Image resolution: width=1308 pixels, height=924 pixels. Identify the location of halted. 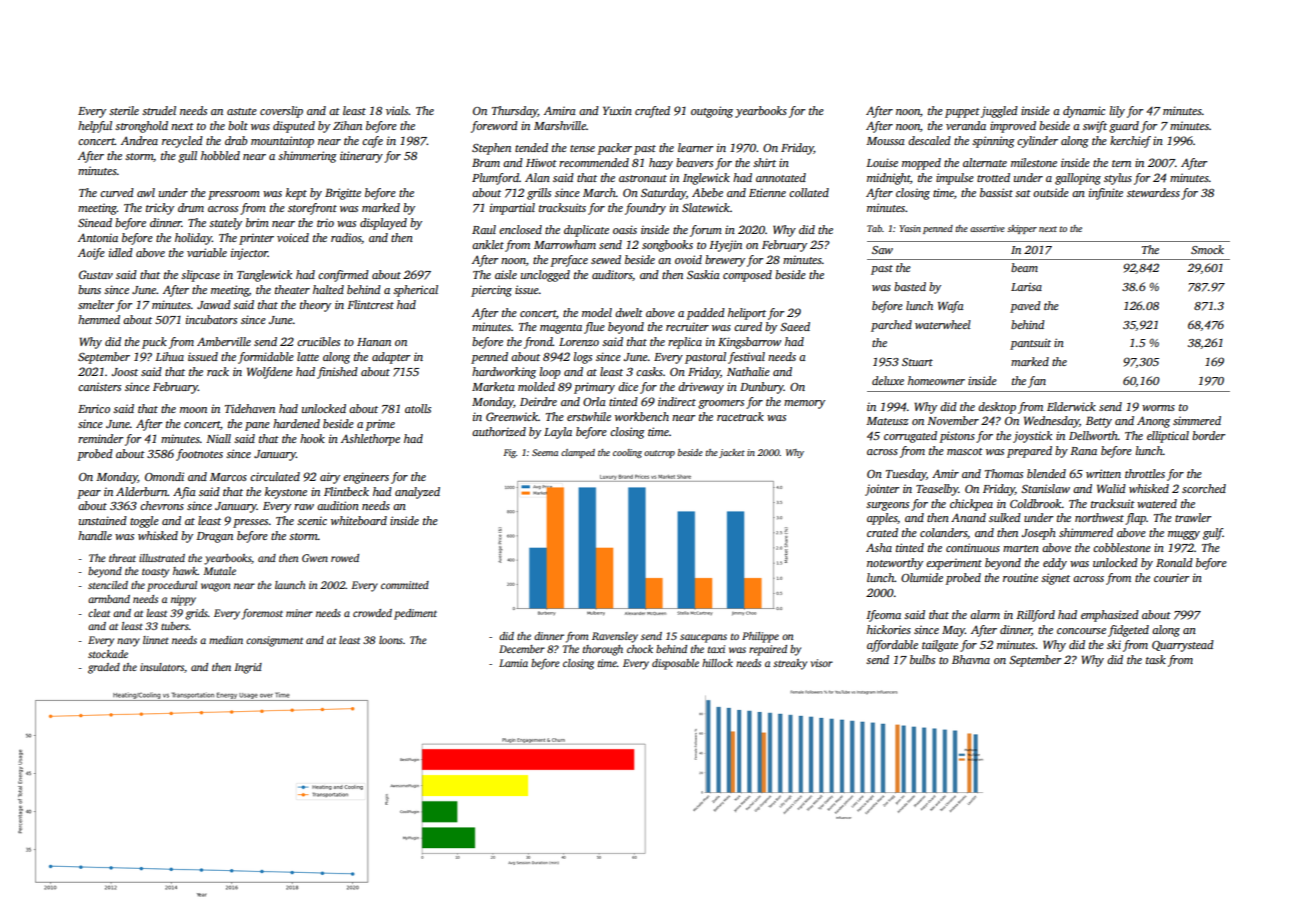
(328, 289).
